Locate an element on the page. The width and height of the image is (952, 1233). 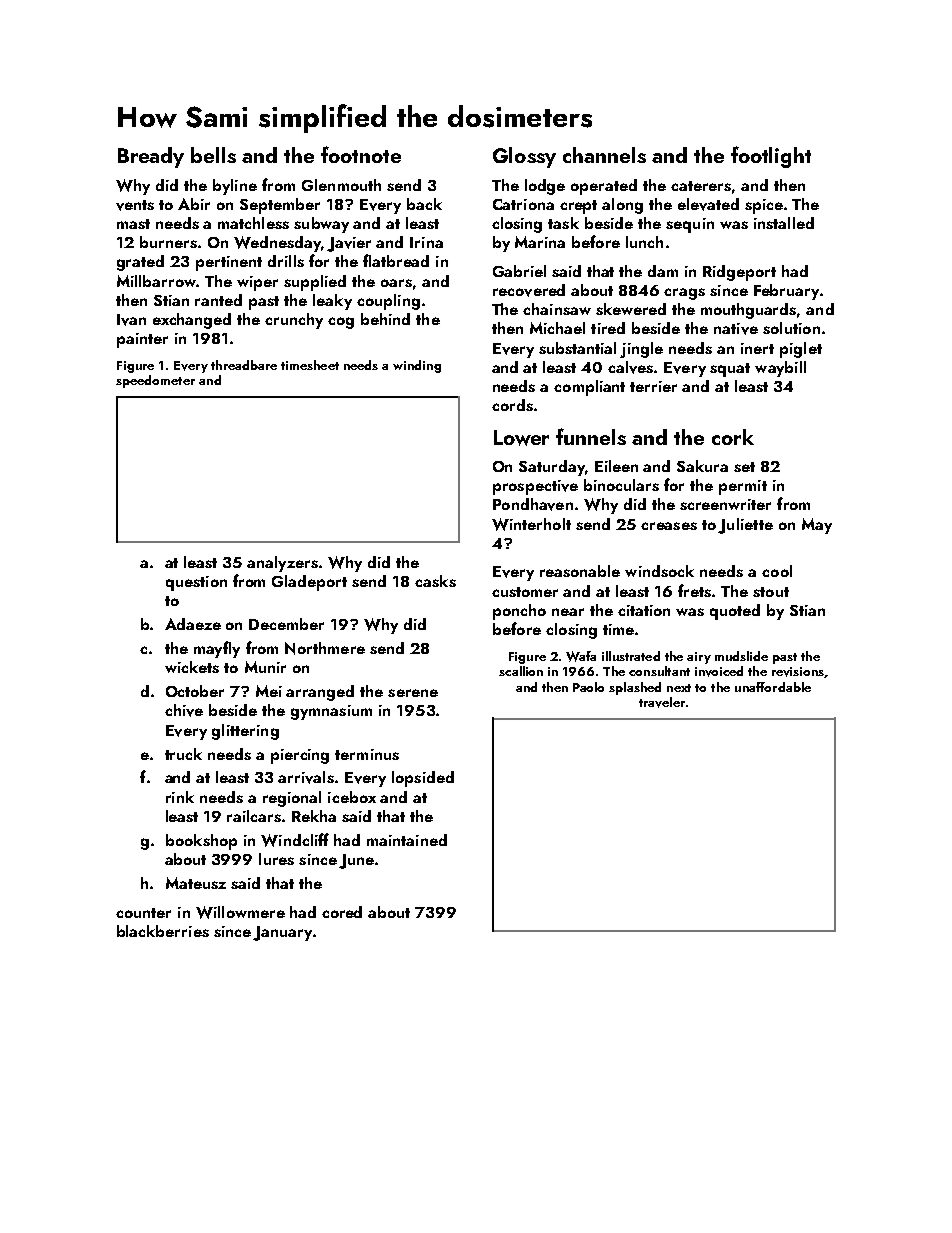
cog is located at coordinates (341, 323).
